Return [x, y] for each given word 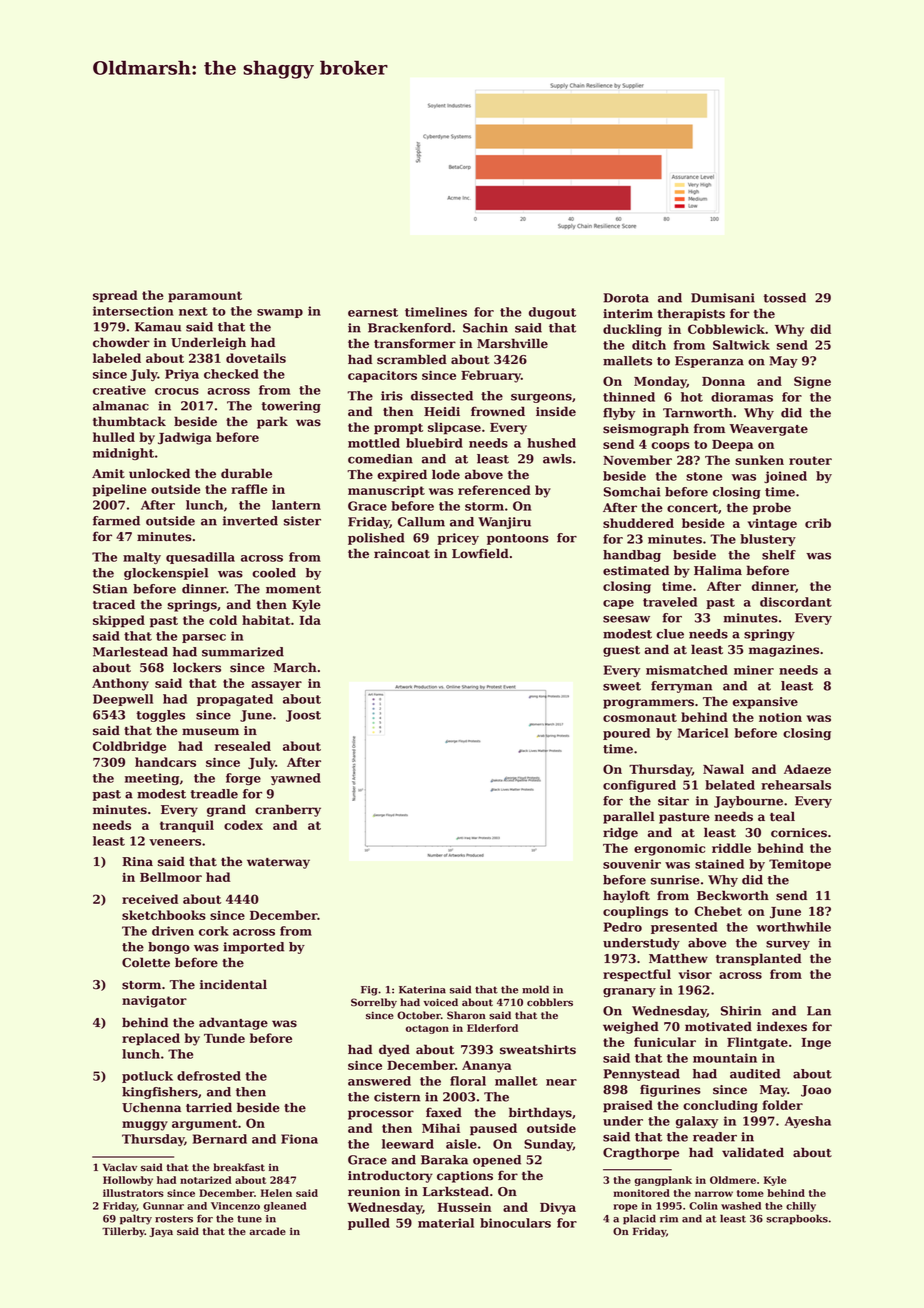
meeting [152, 779]
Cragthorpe [641, 1153]
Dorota [626, 298]
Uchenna [151, 1107]
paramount [205, 297]
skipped [119, 621]
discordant [796, 602]
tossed [784, 298]
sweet [622, 686]
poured [626, 734]
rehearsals [796, 785]
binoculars [515, 1223]
